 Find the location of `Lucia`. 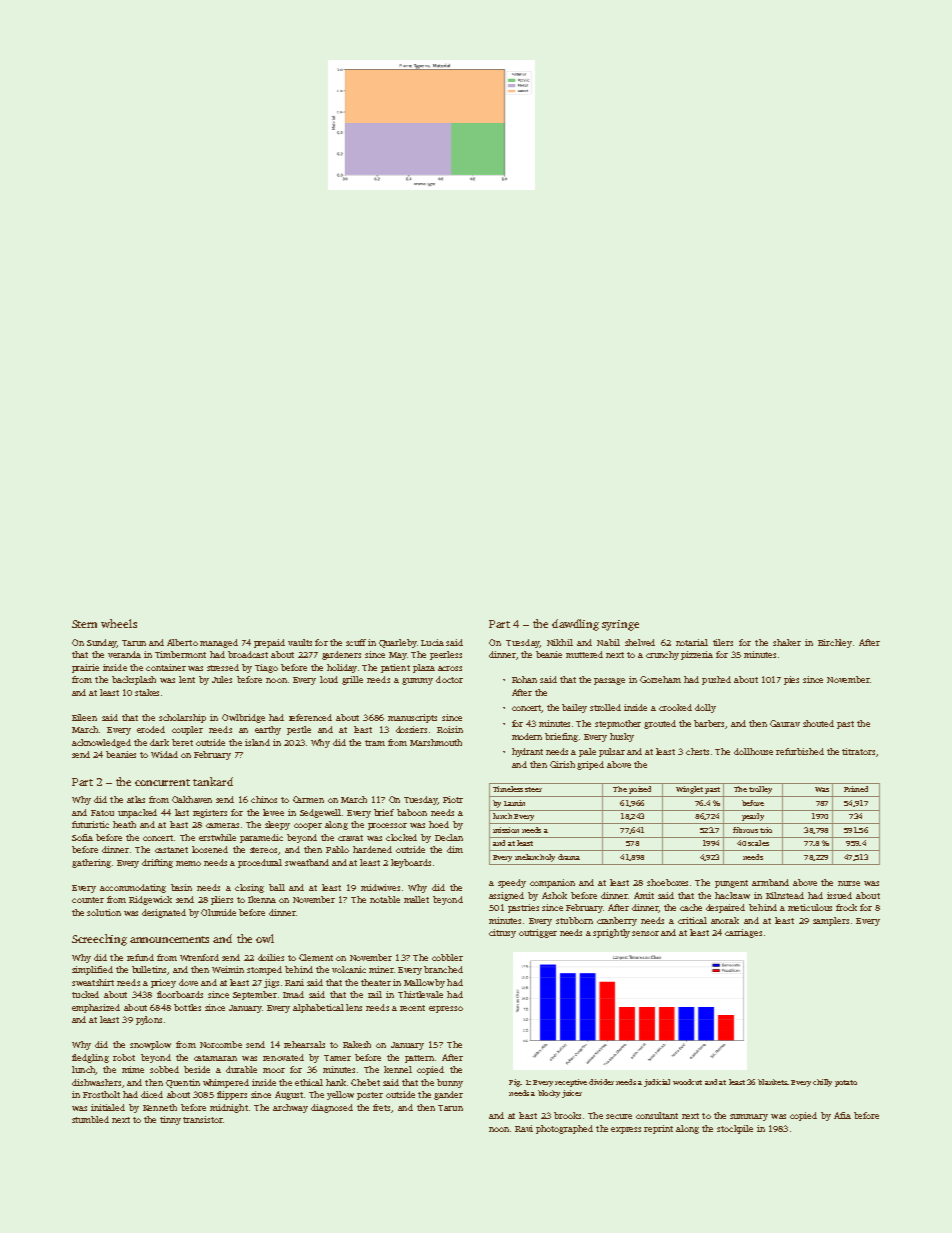

Lucia is located at coordinates (432, 642).
